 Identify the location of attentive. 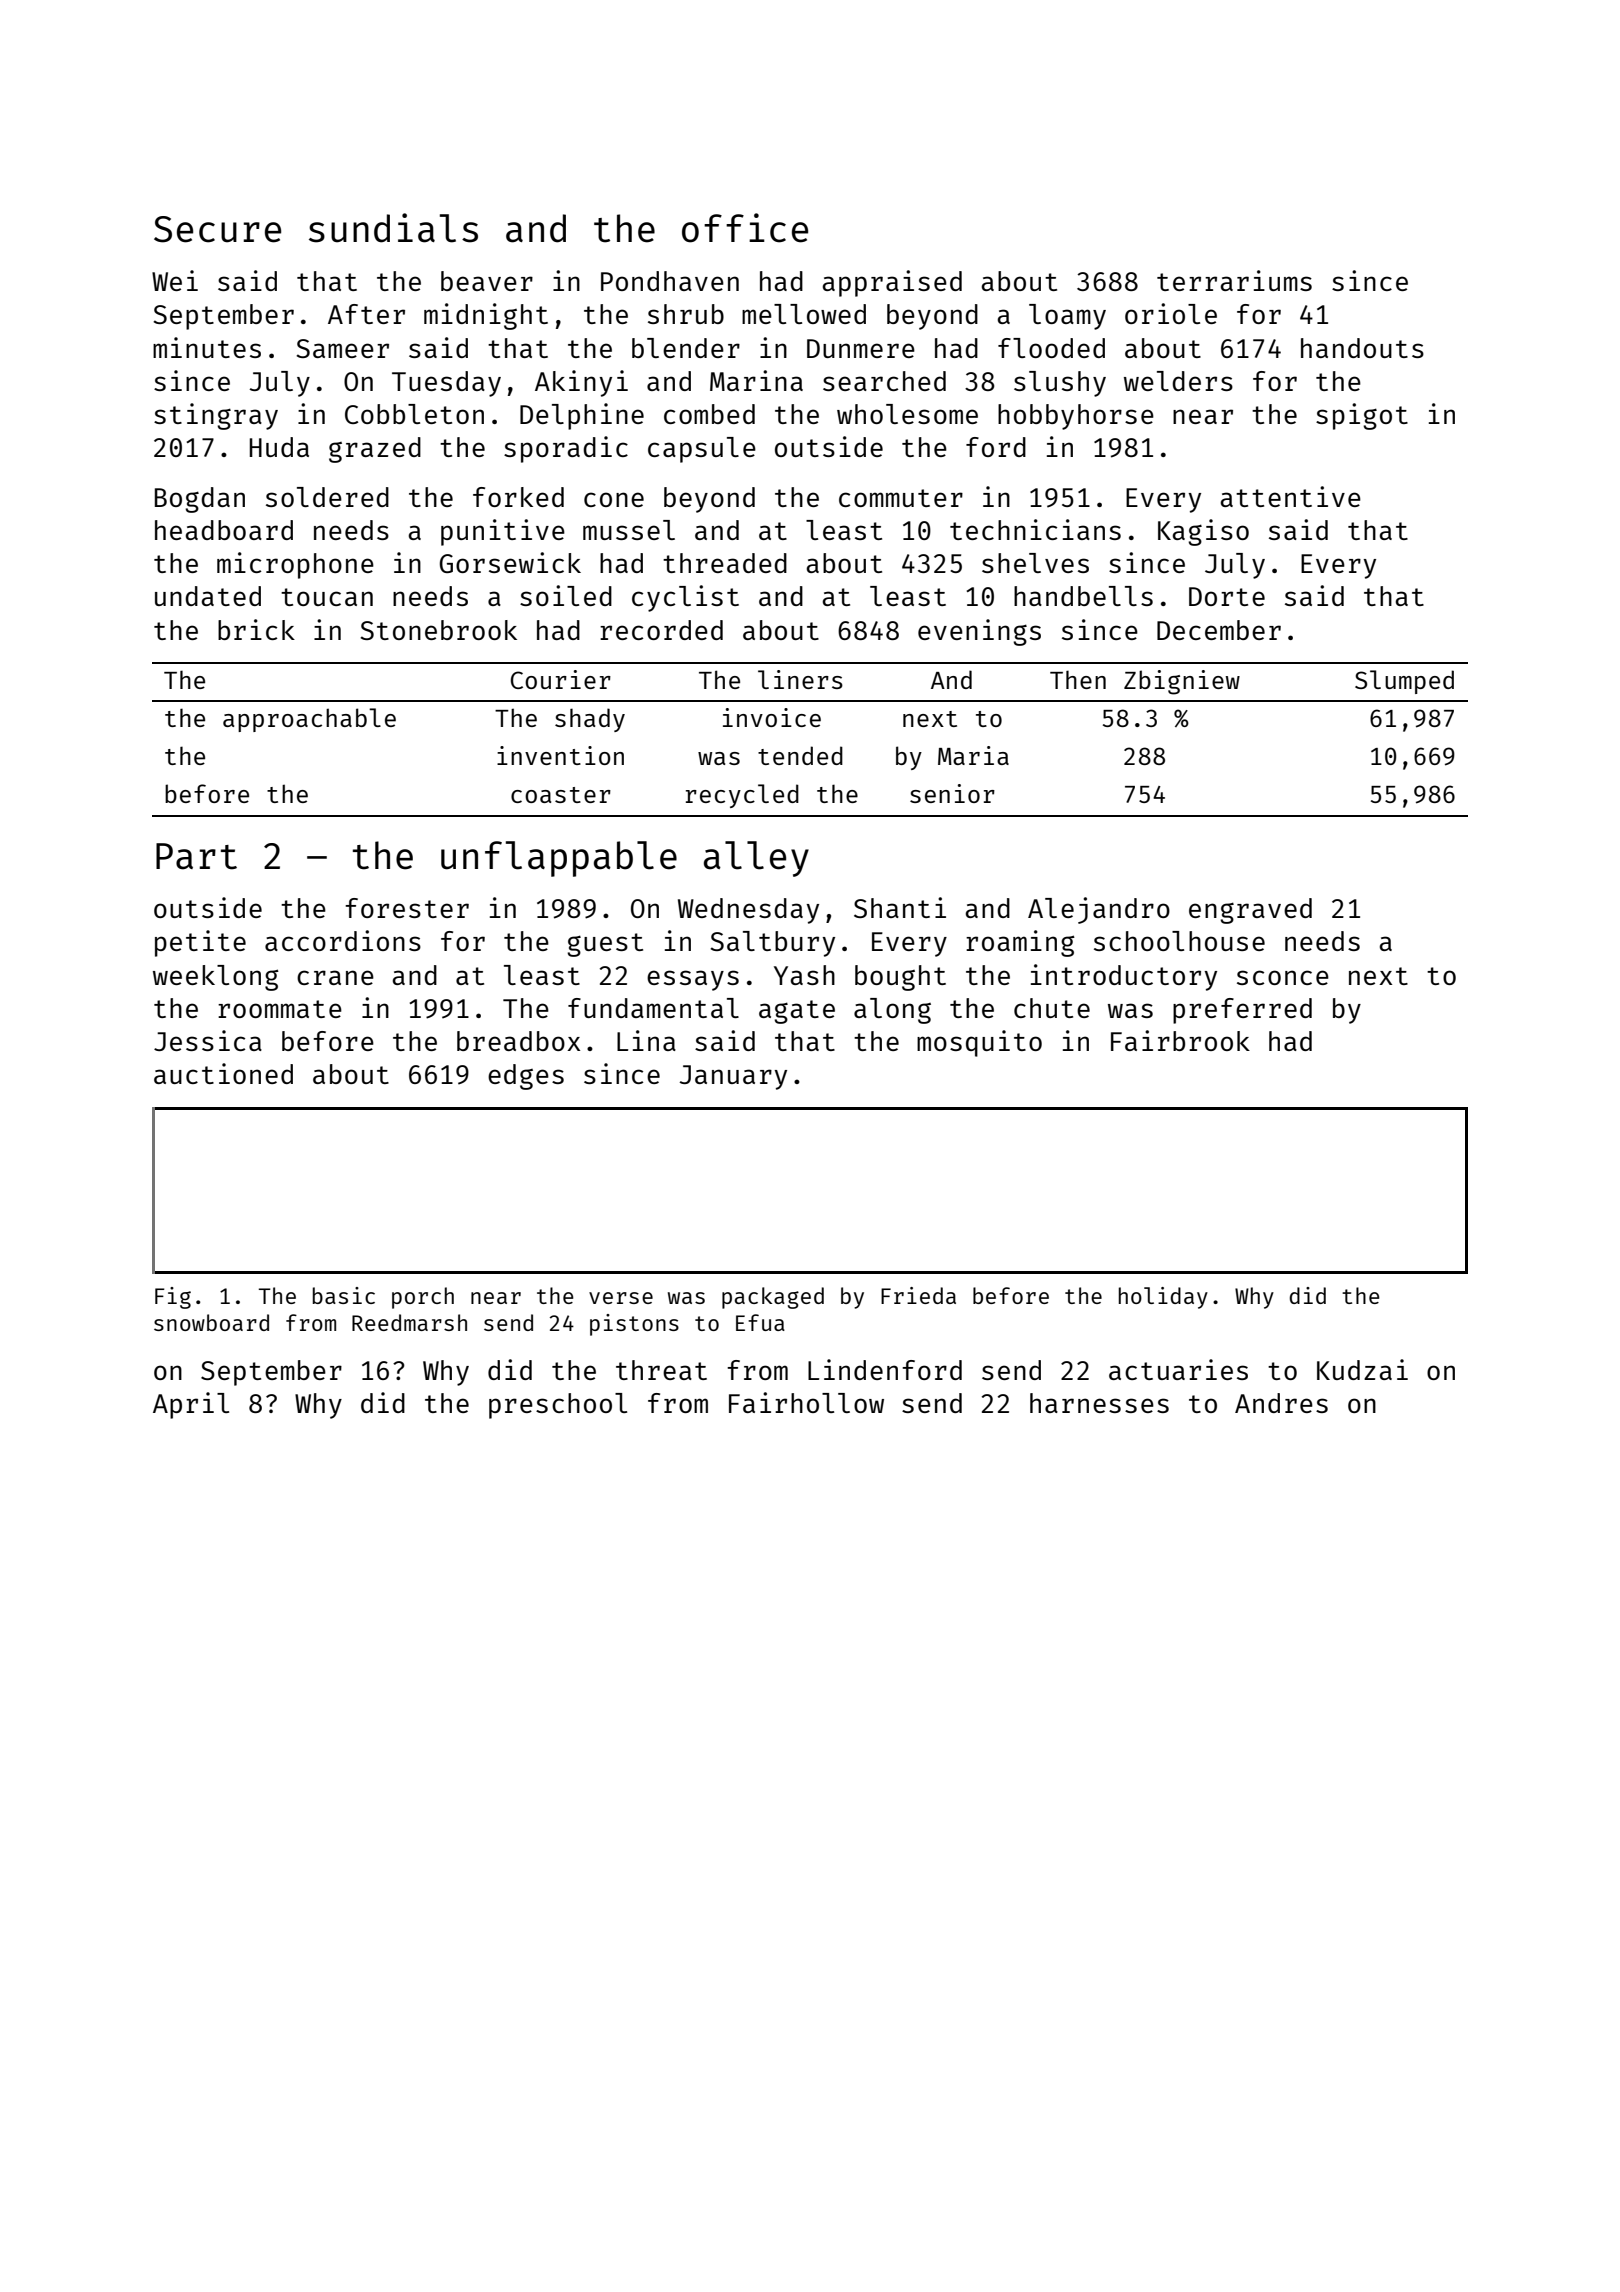
(1291, 496).
